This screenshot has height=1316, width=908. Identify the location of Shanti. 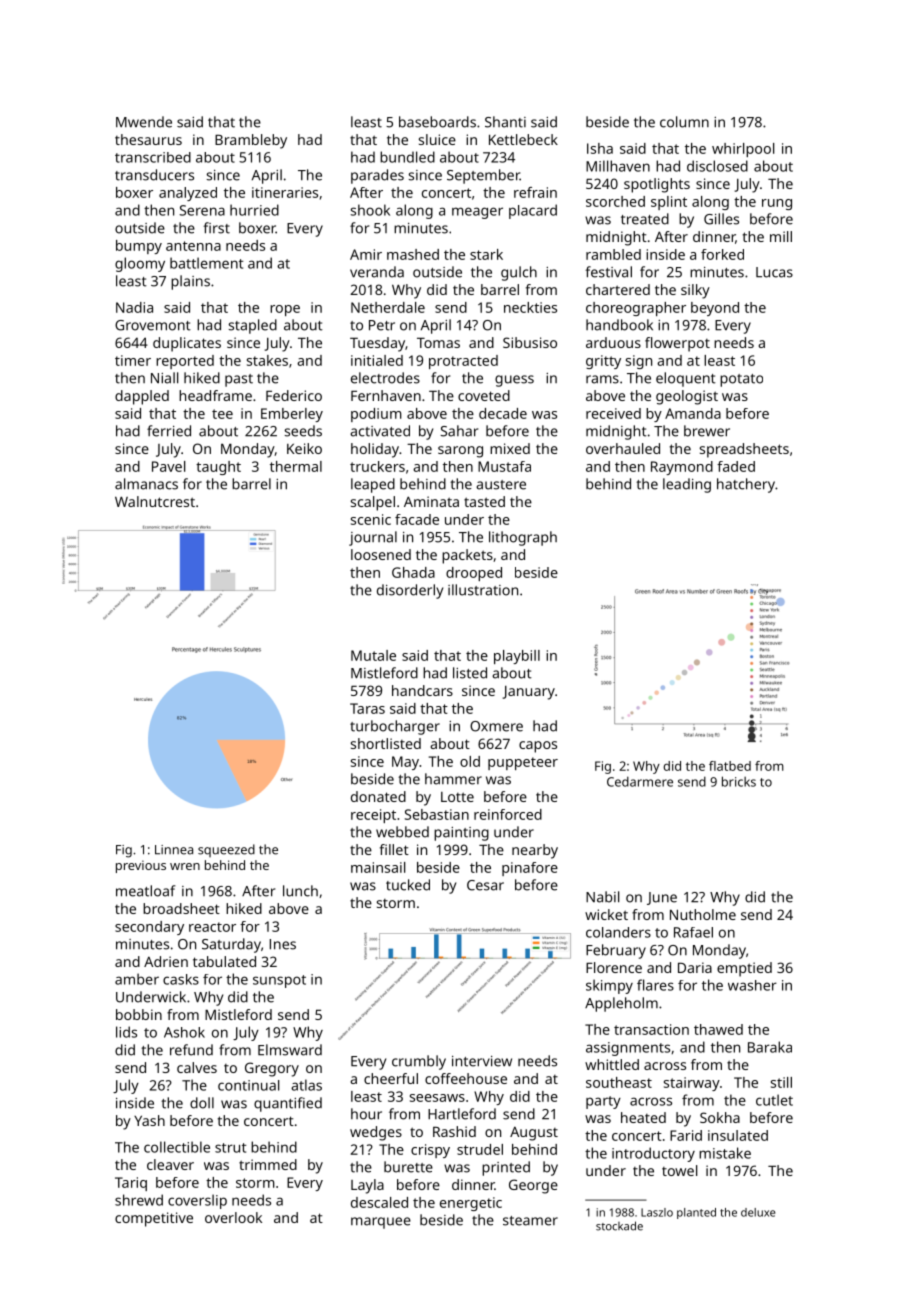
(505, 122).
